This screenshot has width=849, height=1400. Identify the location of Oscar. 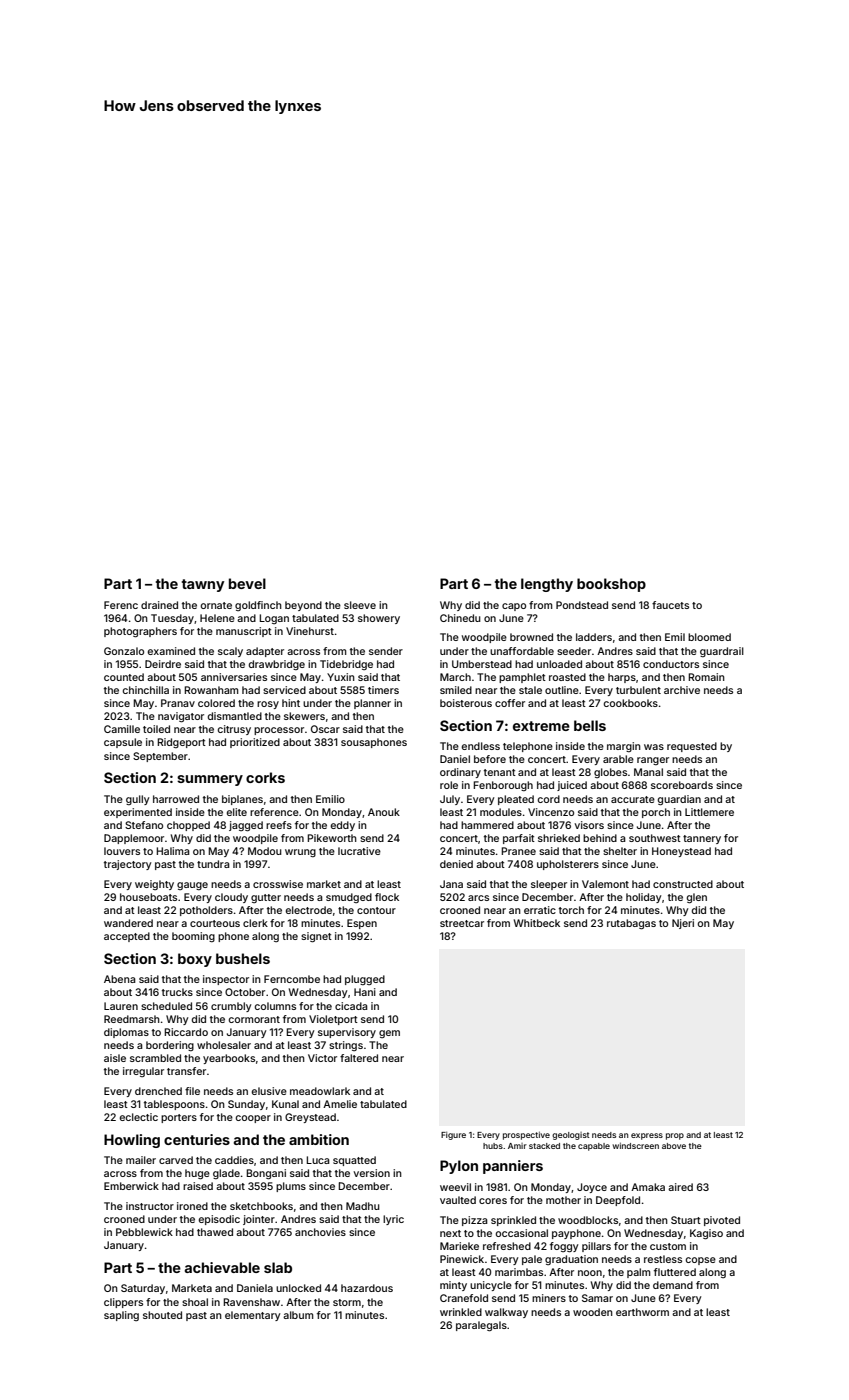
(325, 729).
